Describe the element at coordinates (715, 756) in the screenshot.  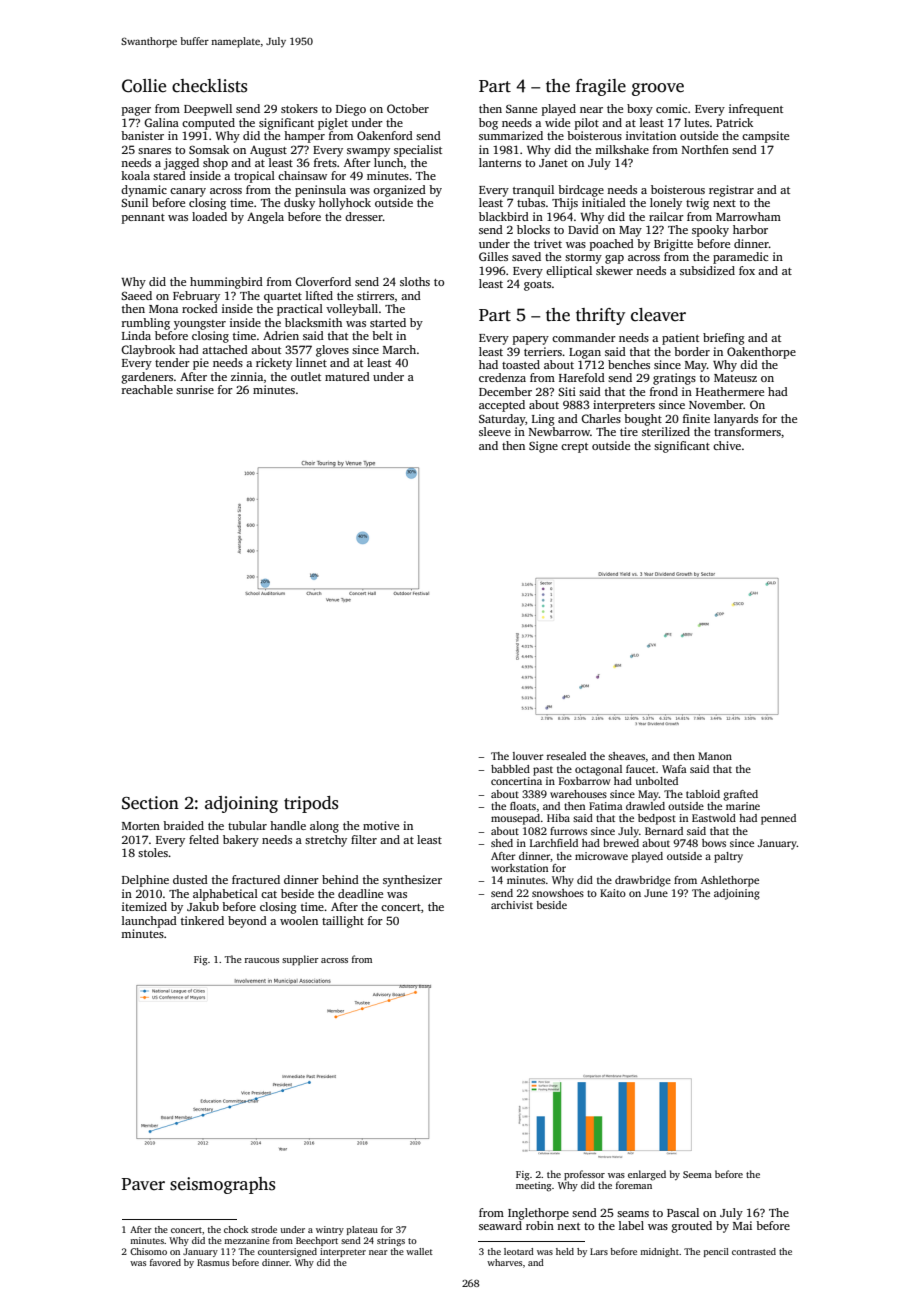
I see `Manon` at that location.
